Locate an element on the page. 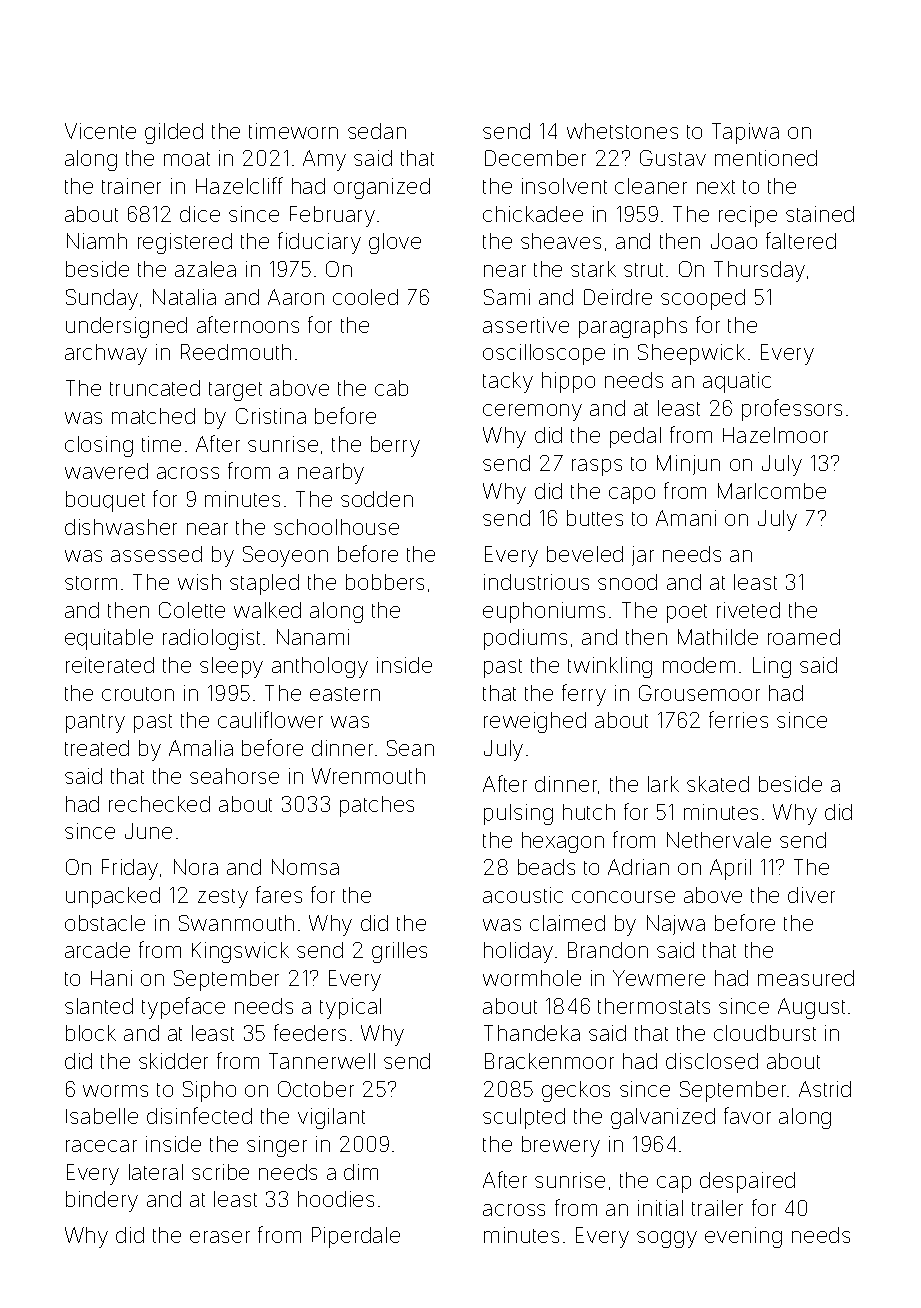 The image size is (921, 1308). Grousemoor is located at coordinates (699, 693).
